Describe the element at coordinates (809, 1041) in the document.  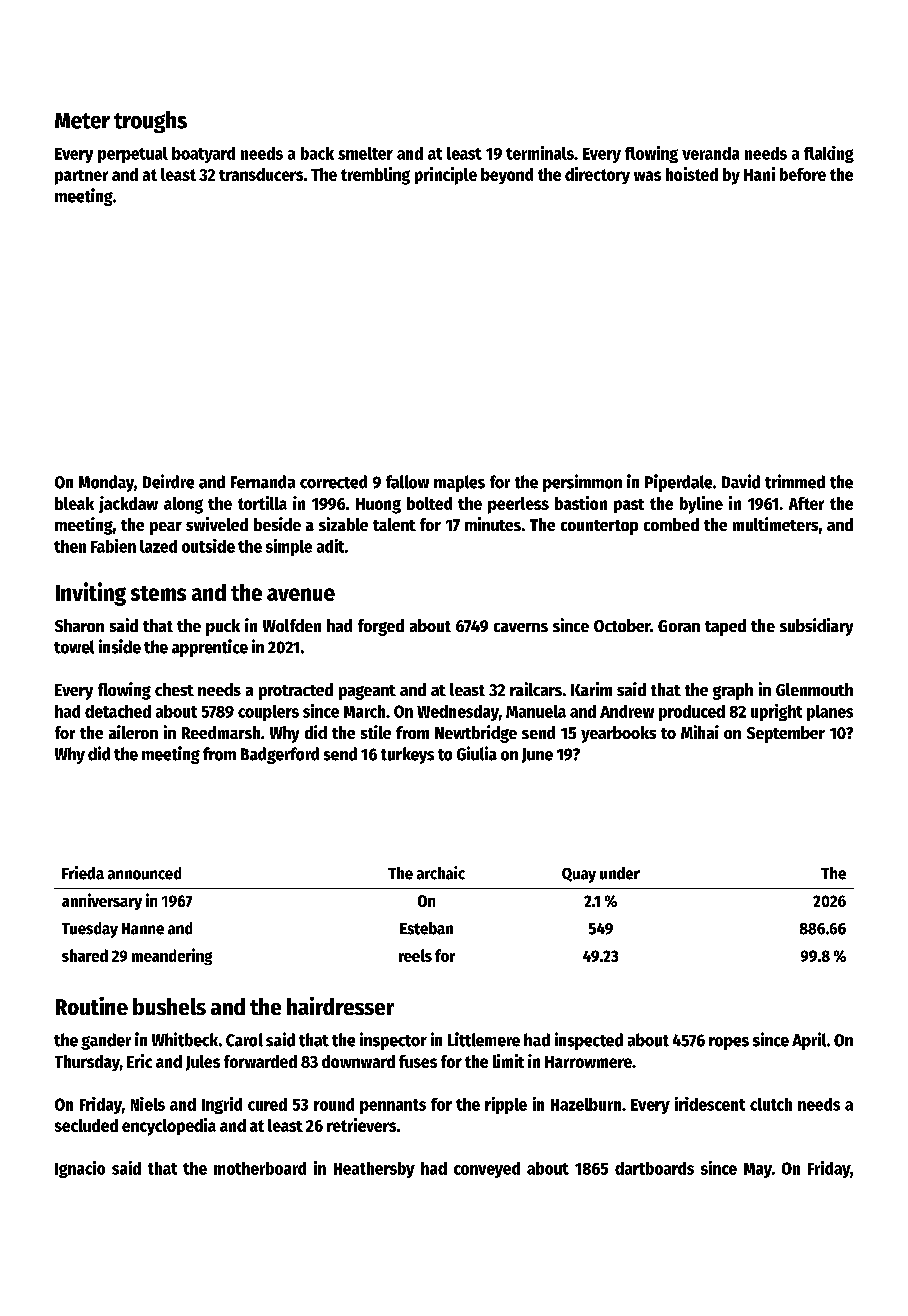
I see `April` at that location.
